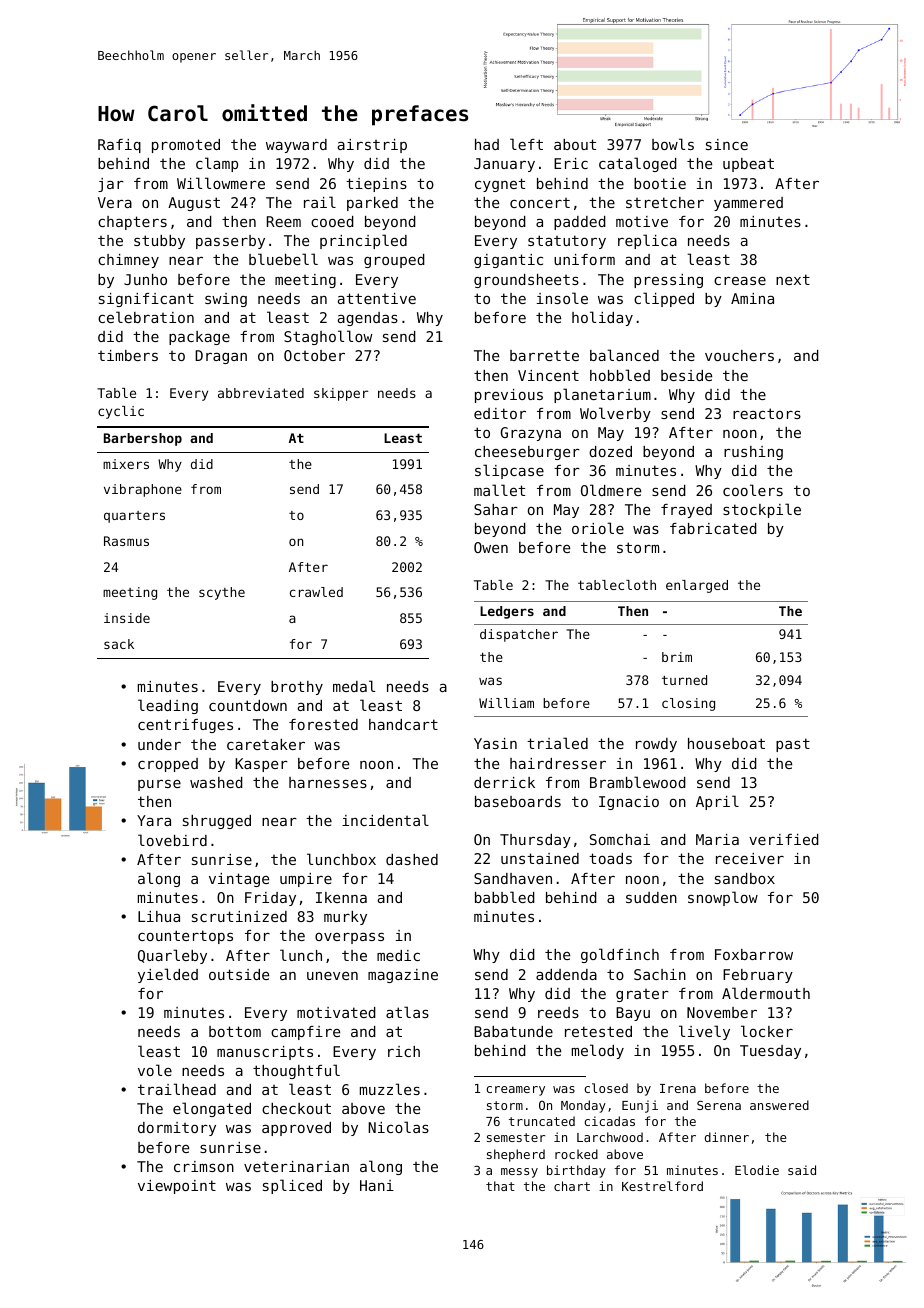 This document has height=1308, width=924. What do you see at coordinates (519, 635) in the document?
I see `dispatcher` at bounding box center [519, 635].
